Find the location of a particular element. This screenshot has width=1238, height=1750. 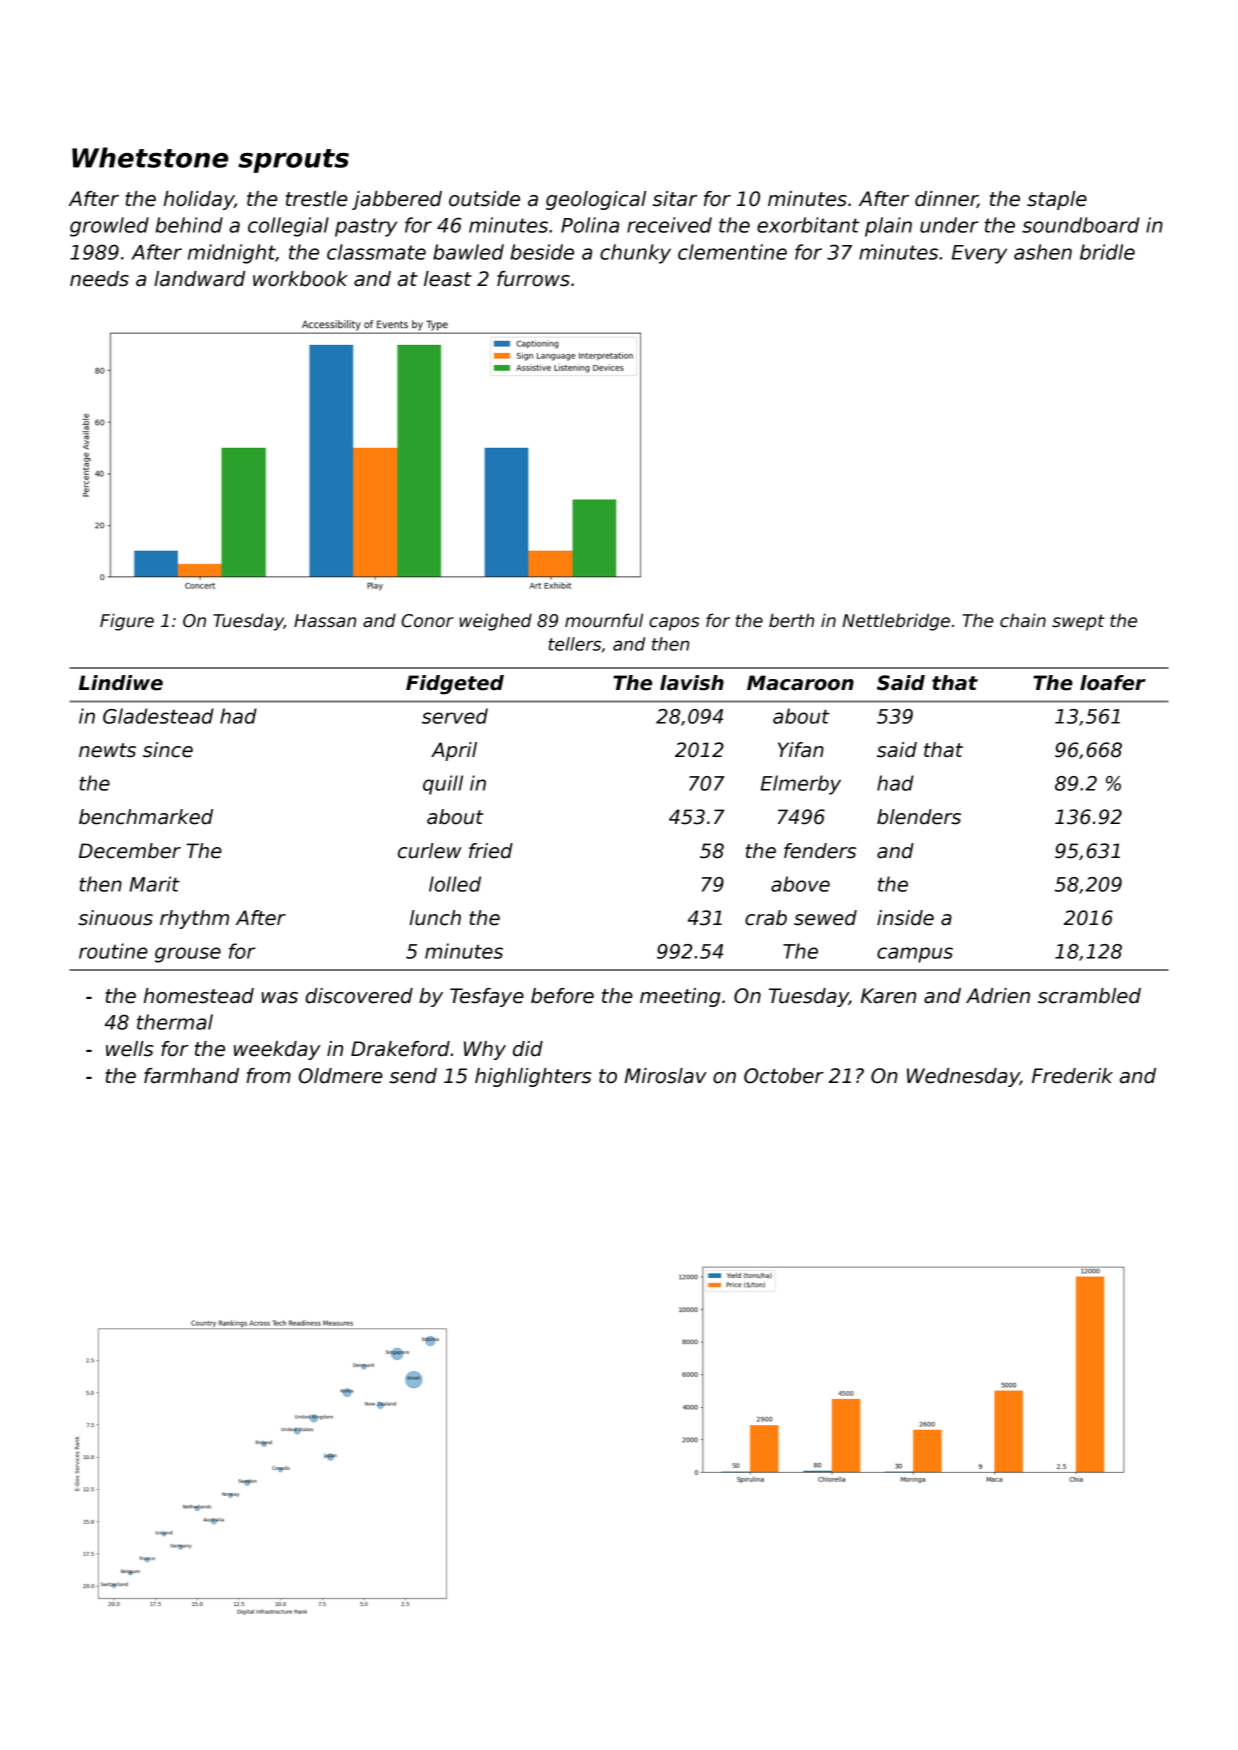

Lindiwe is located at coordinates (121, 683).
